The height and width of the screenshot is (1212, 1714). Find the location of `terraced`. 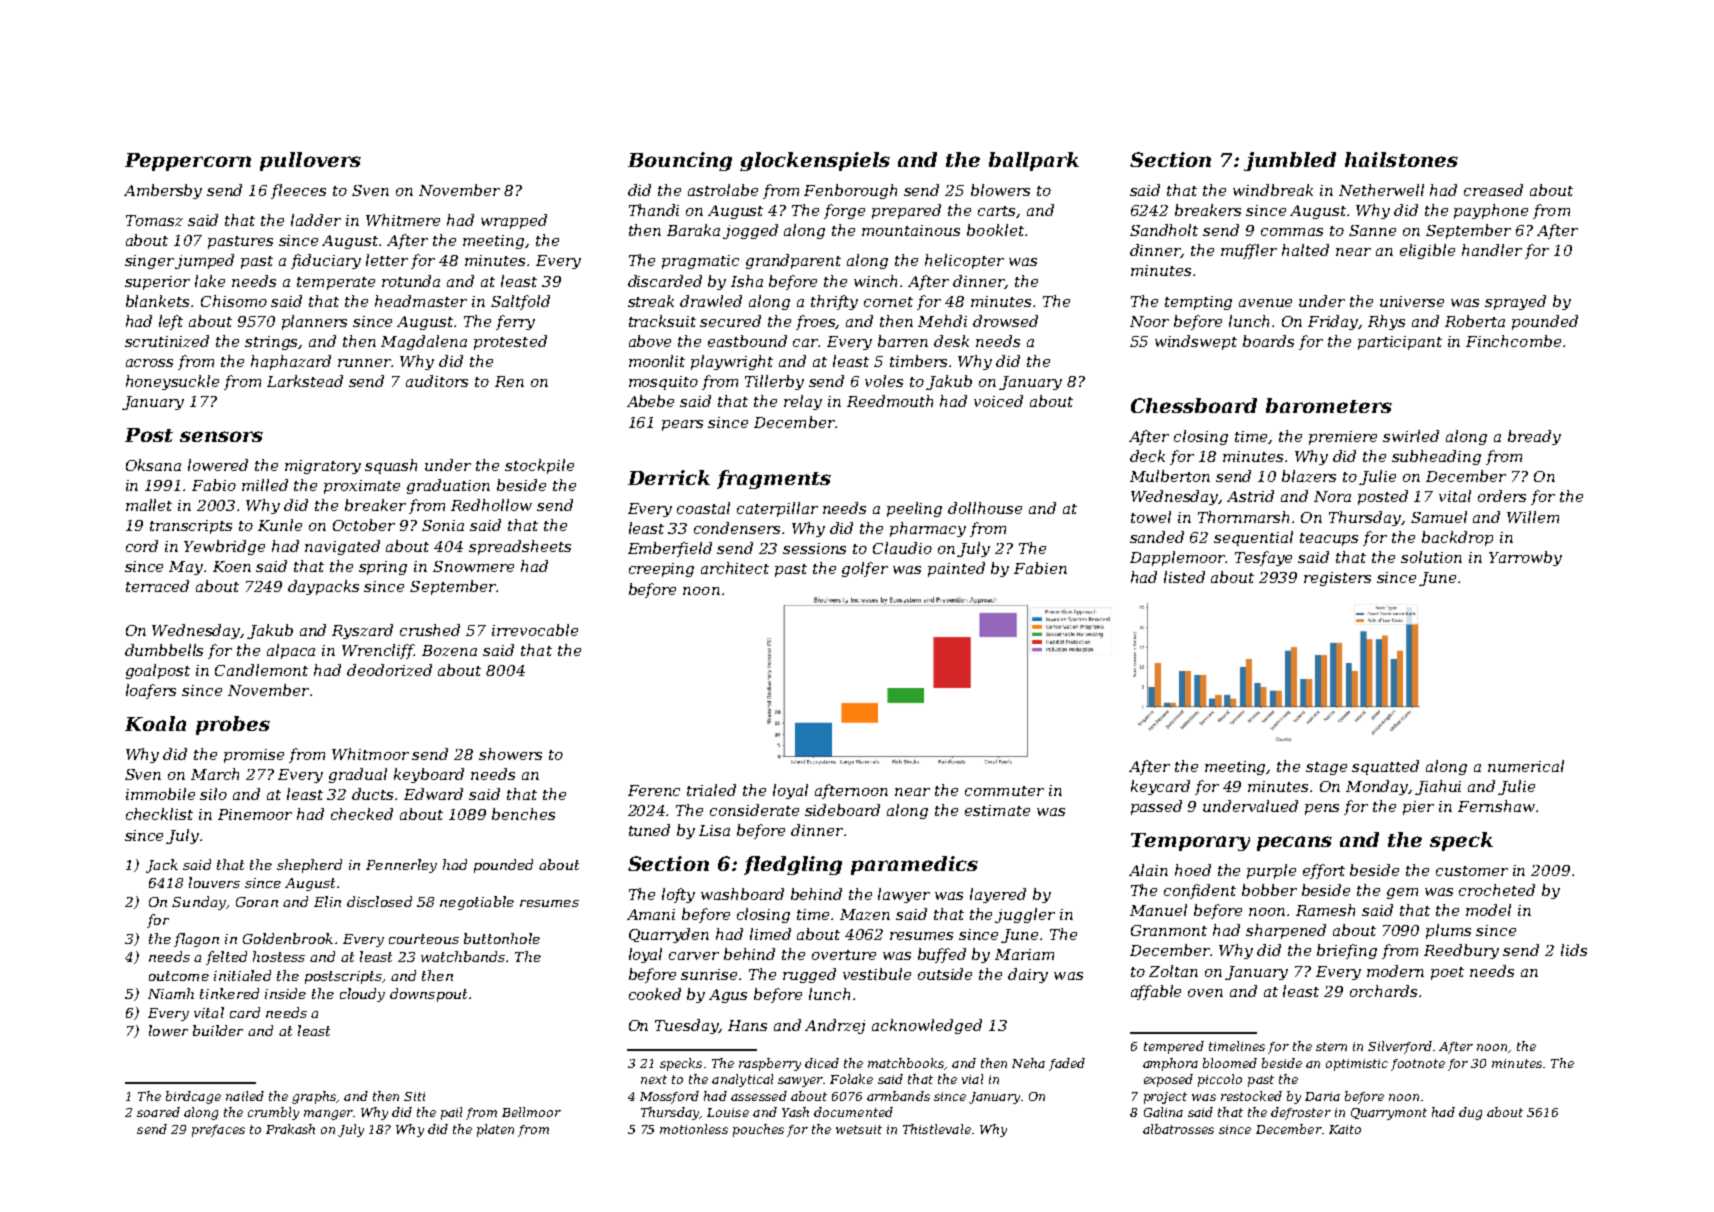

terraced is located at coordinates (157, 586).
